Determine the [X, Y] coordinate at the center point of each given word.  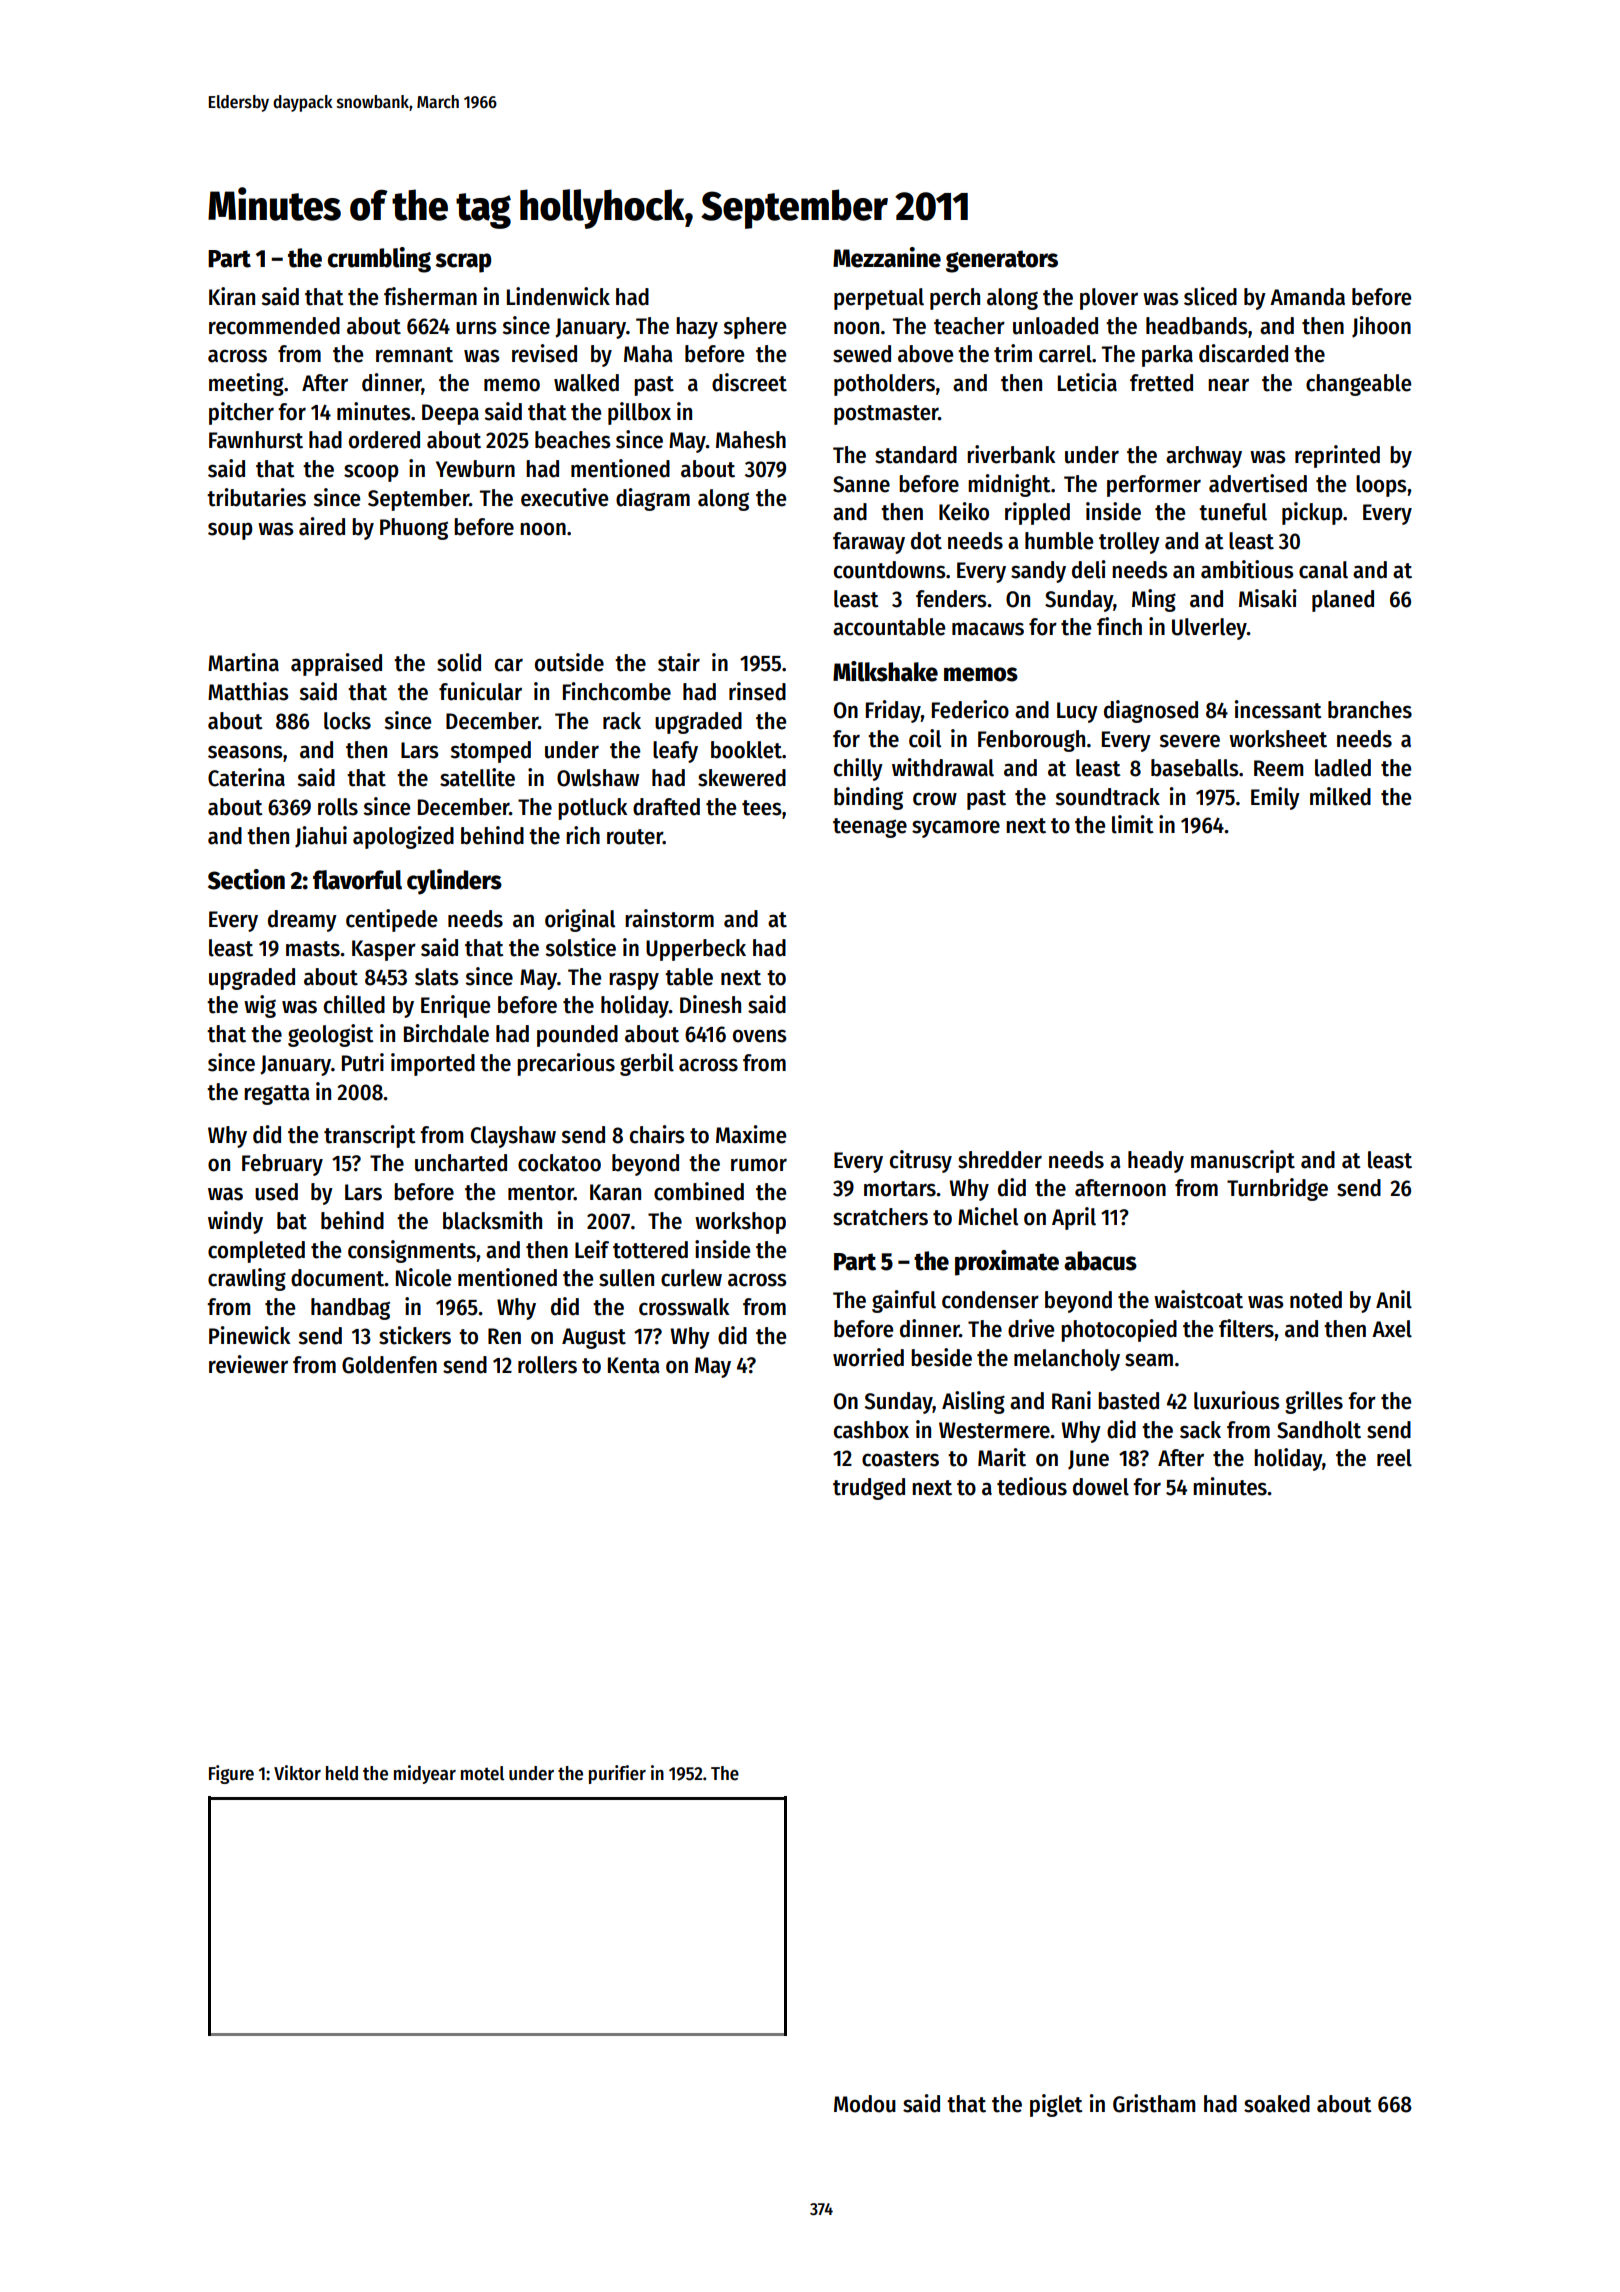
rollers [547, 1365]
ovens [760, 1036]
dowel [1101, 1487]
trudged [869, 1489]
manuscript [1243, 1161]
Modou [865, 2104]
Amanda [1307, 297]
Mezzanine [887, 257]
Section [246, 879]
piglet [1056, 2105]
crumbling [379, 260]
